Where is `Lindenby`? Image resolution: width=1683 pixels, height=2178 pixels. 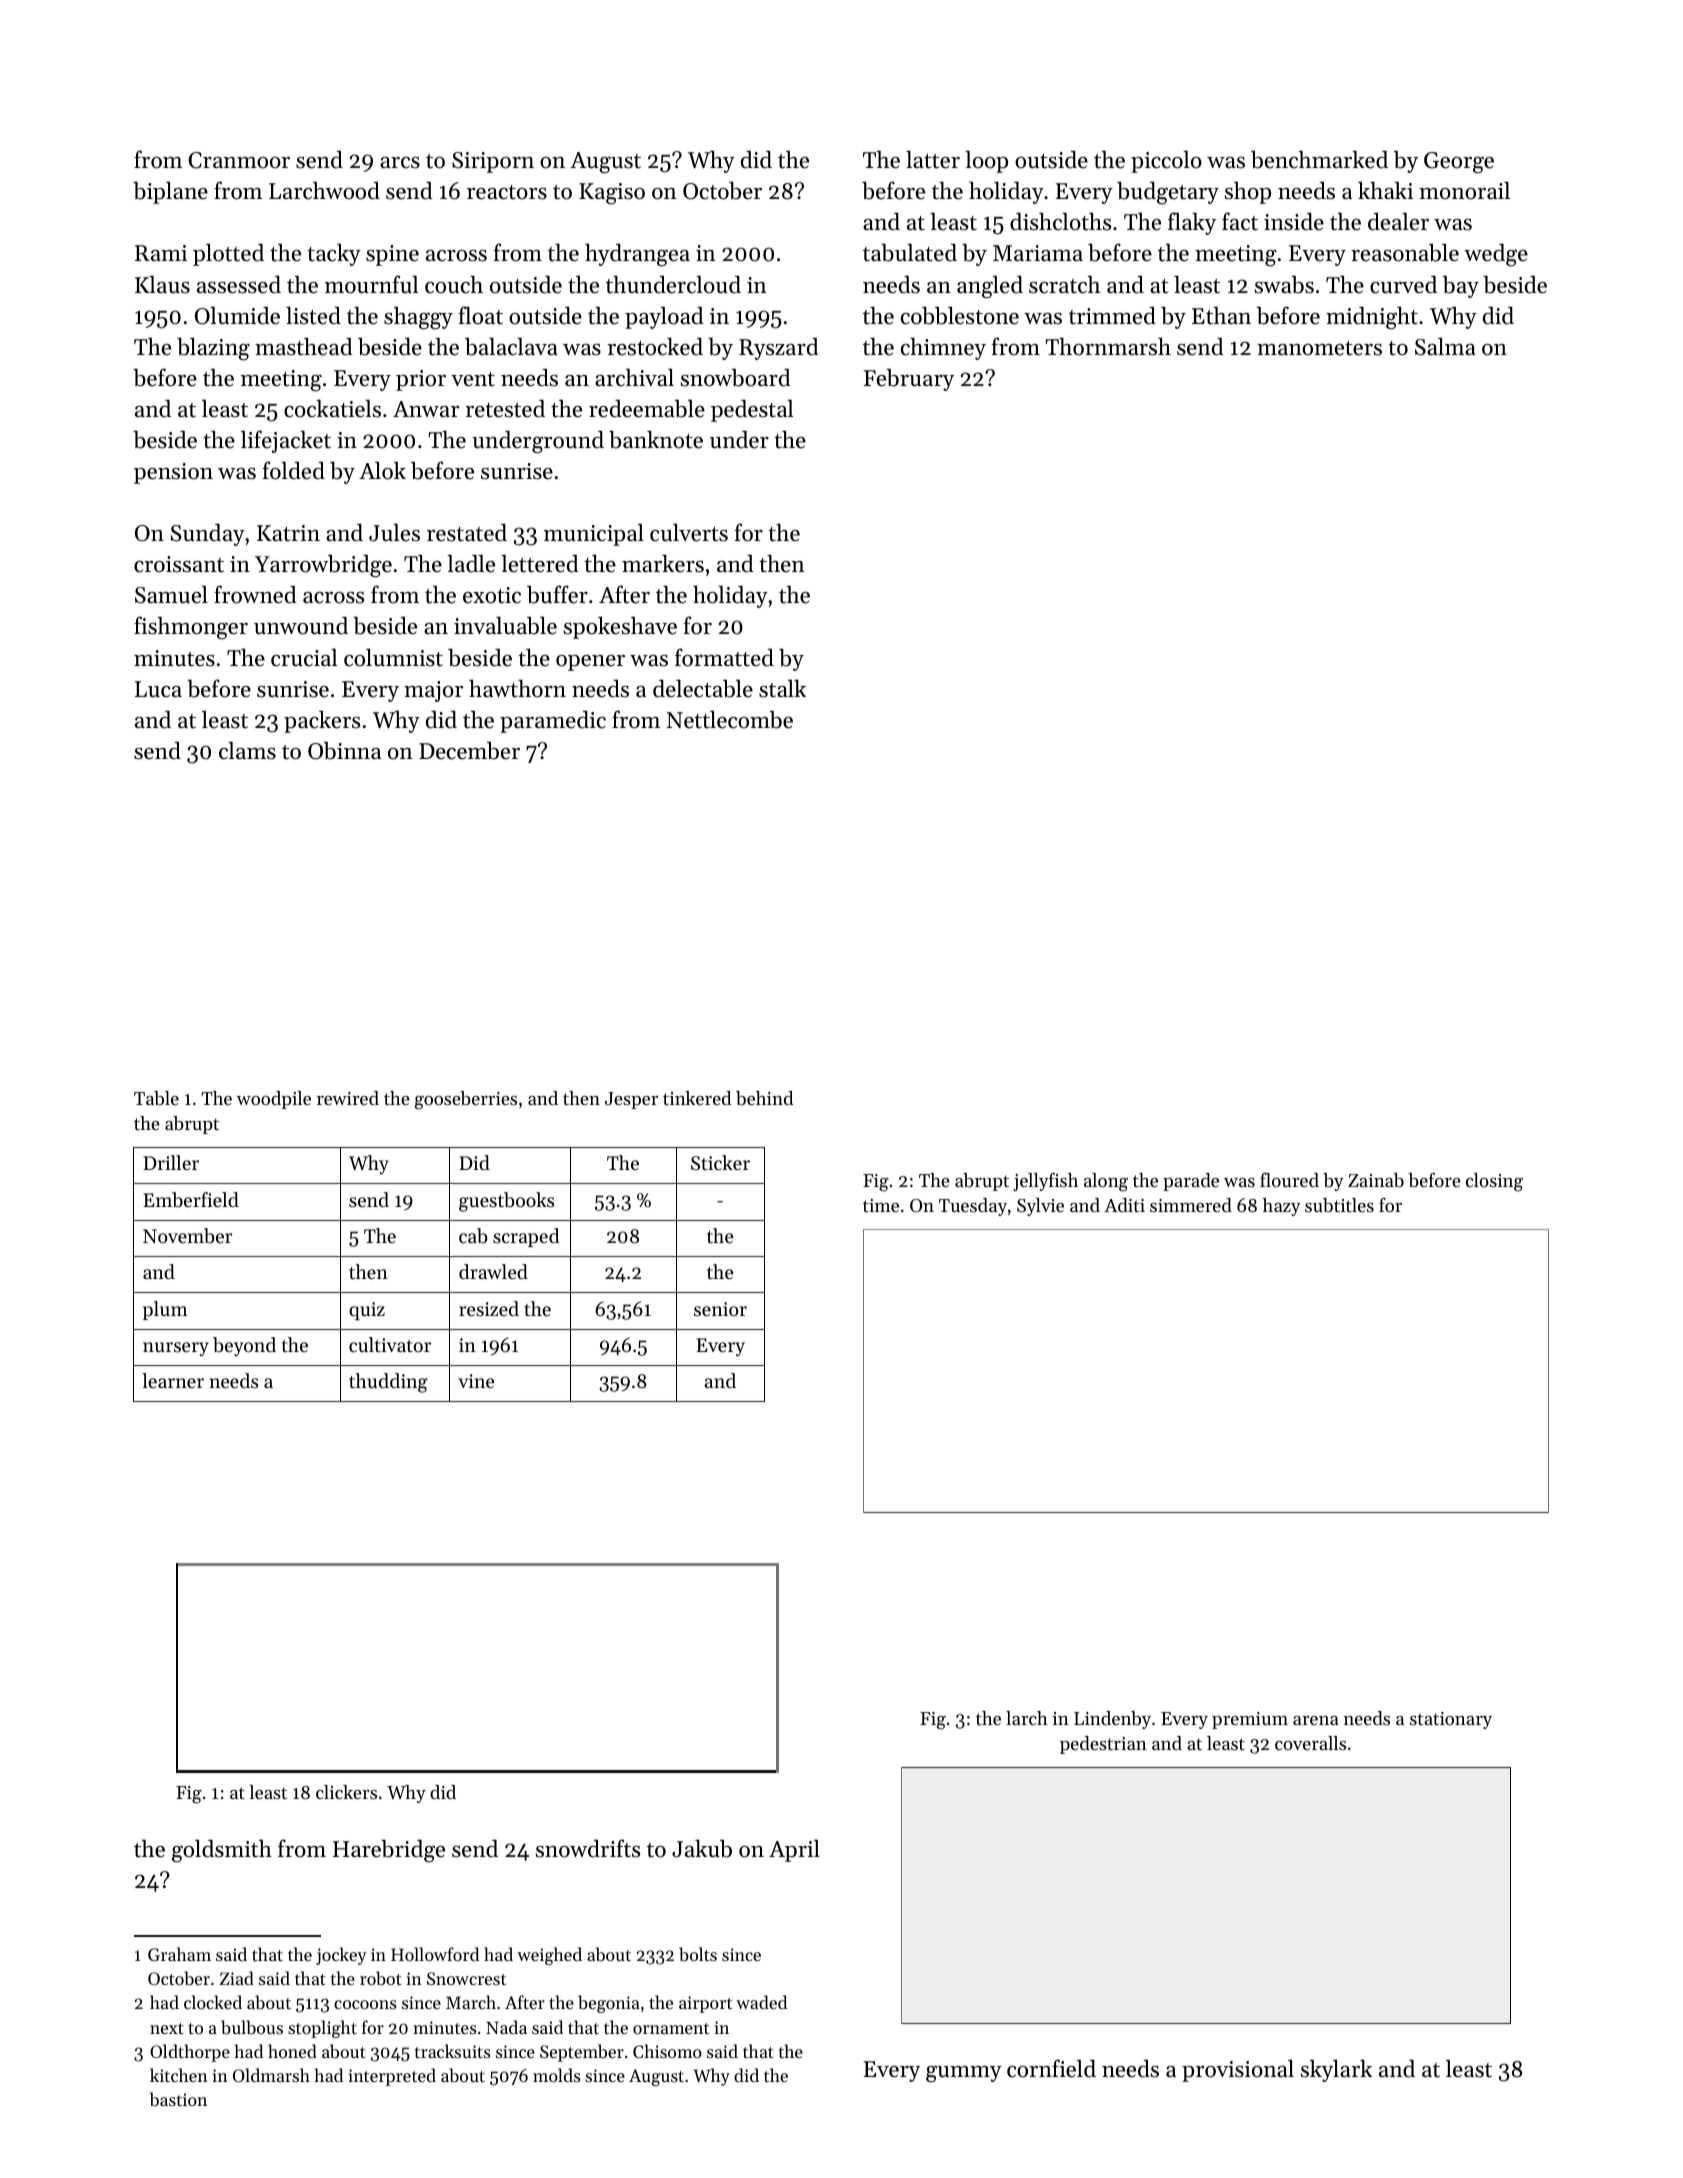 Lindenby is located at coordinates (1112, 1720).
